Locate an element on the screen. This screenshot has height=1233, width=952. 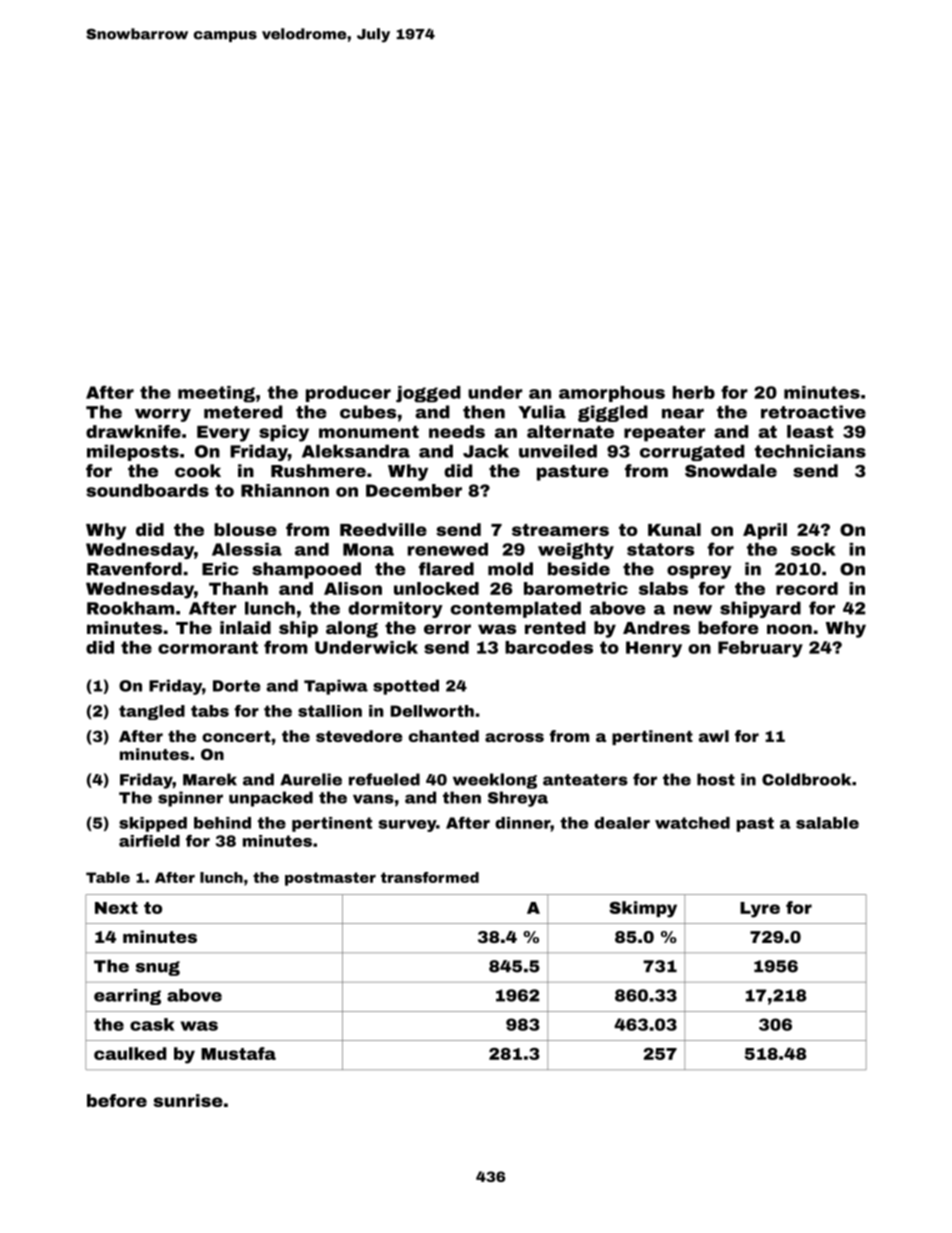
postmaster is located at coordinates (330, 879).
